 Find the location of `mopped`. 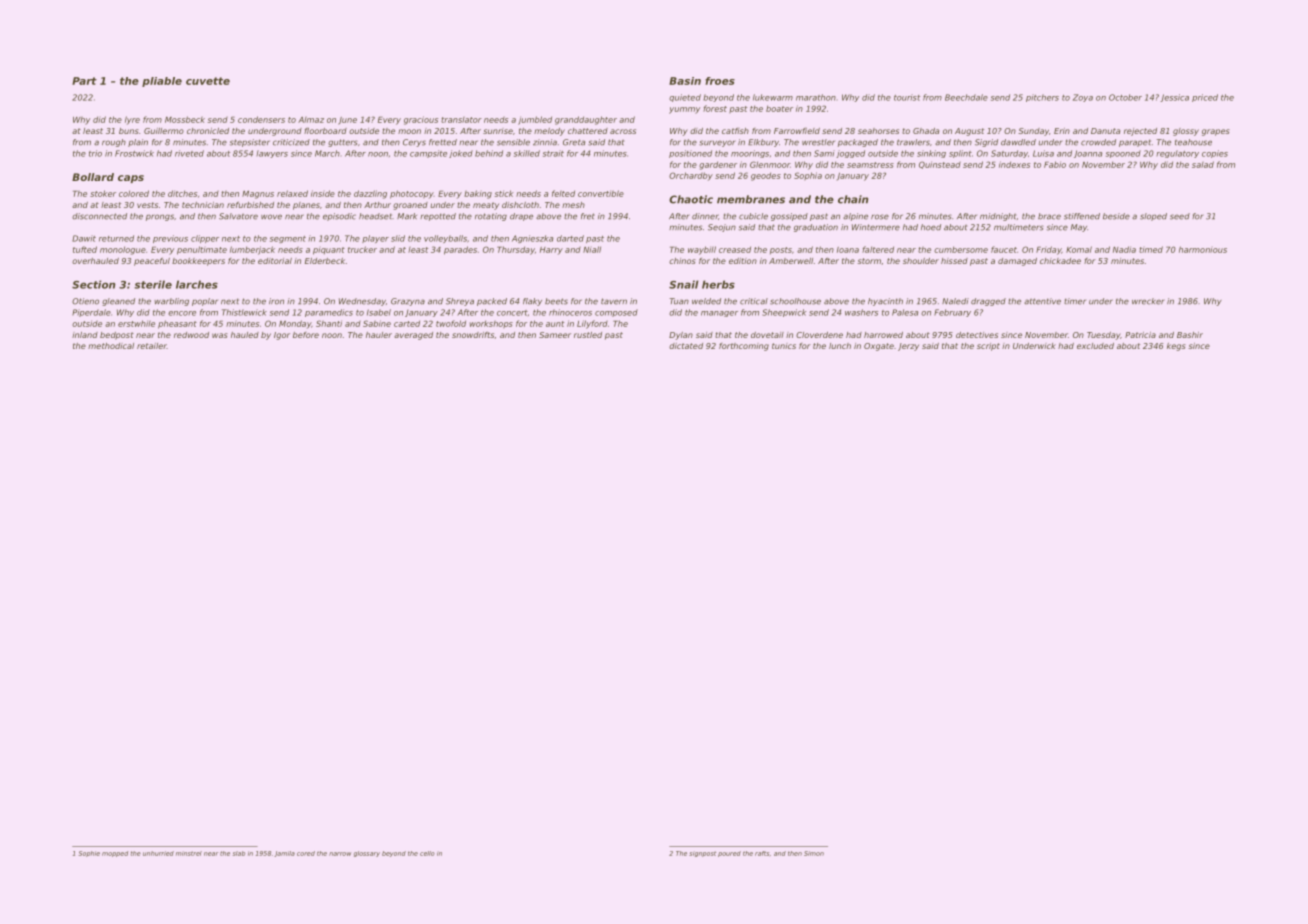

mopped is located at coordinates (115, 854).
